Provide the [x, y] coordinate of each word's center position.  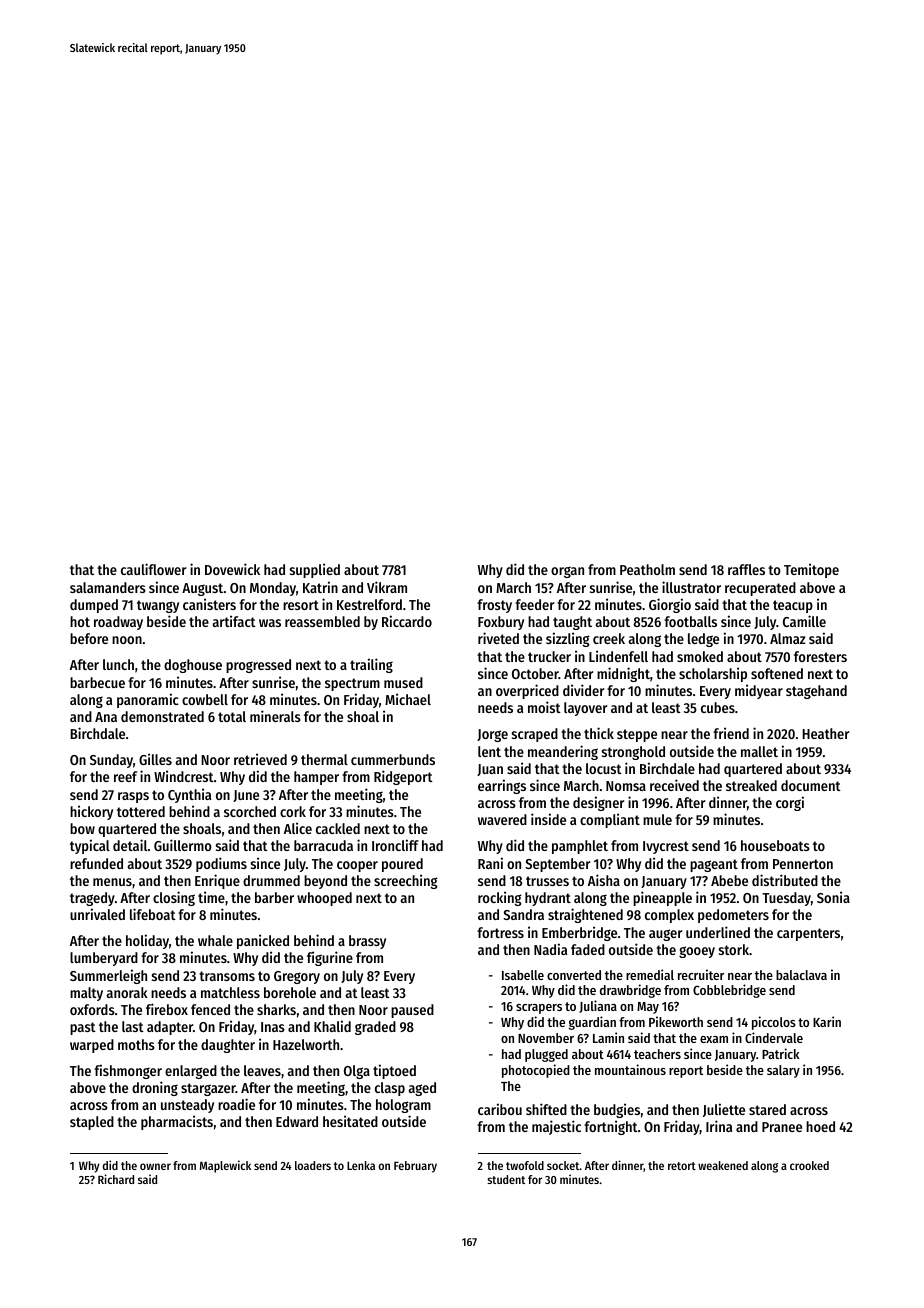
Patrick [780, 1053]
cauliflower [153, 569]
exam [714, 1039]
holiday [147, 941]
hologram [403, 1106]
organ [567, 572]
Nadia [550, 949]
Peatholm [647, 569]
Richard [116, 1179]
